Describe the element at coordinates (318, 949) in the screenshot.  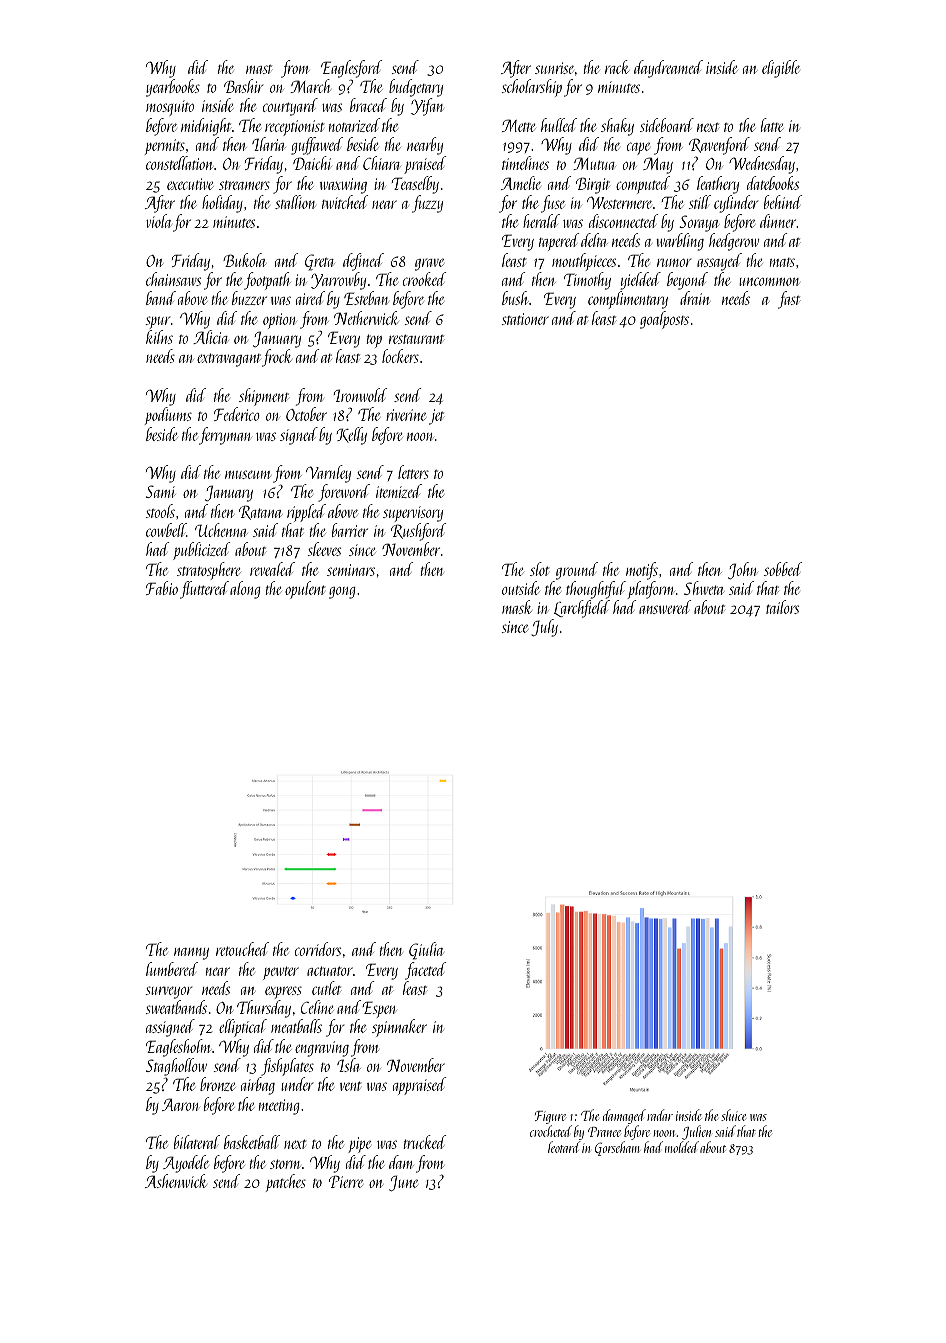
I see `corridors` at that location.
